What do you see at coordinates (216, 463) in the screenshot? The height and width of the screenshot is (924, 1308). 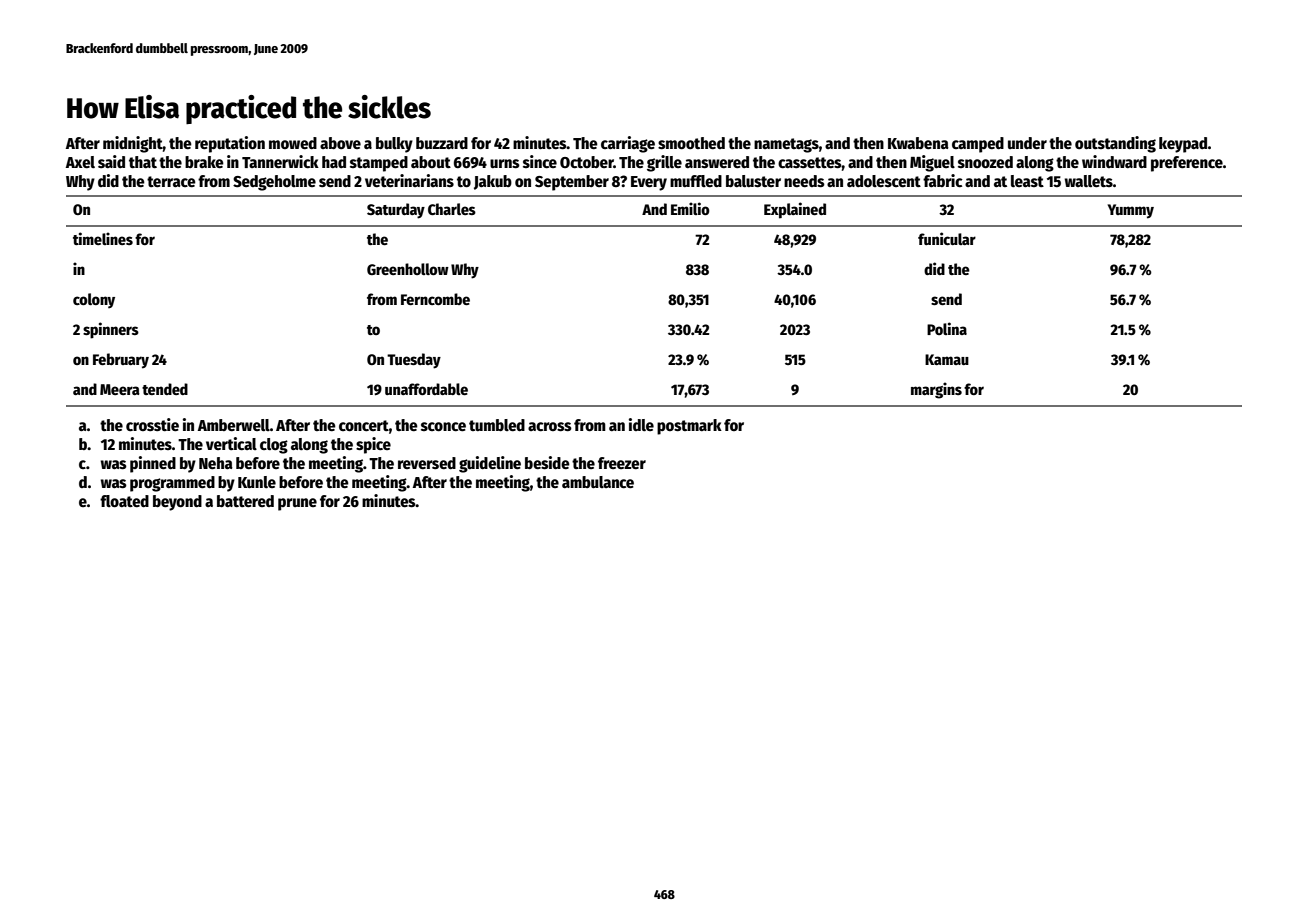 I see `Neha` at bounding box center [216, 463].
